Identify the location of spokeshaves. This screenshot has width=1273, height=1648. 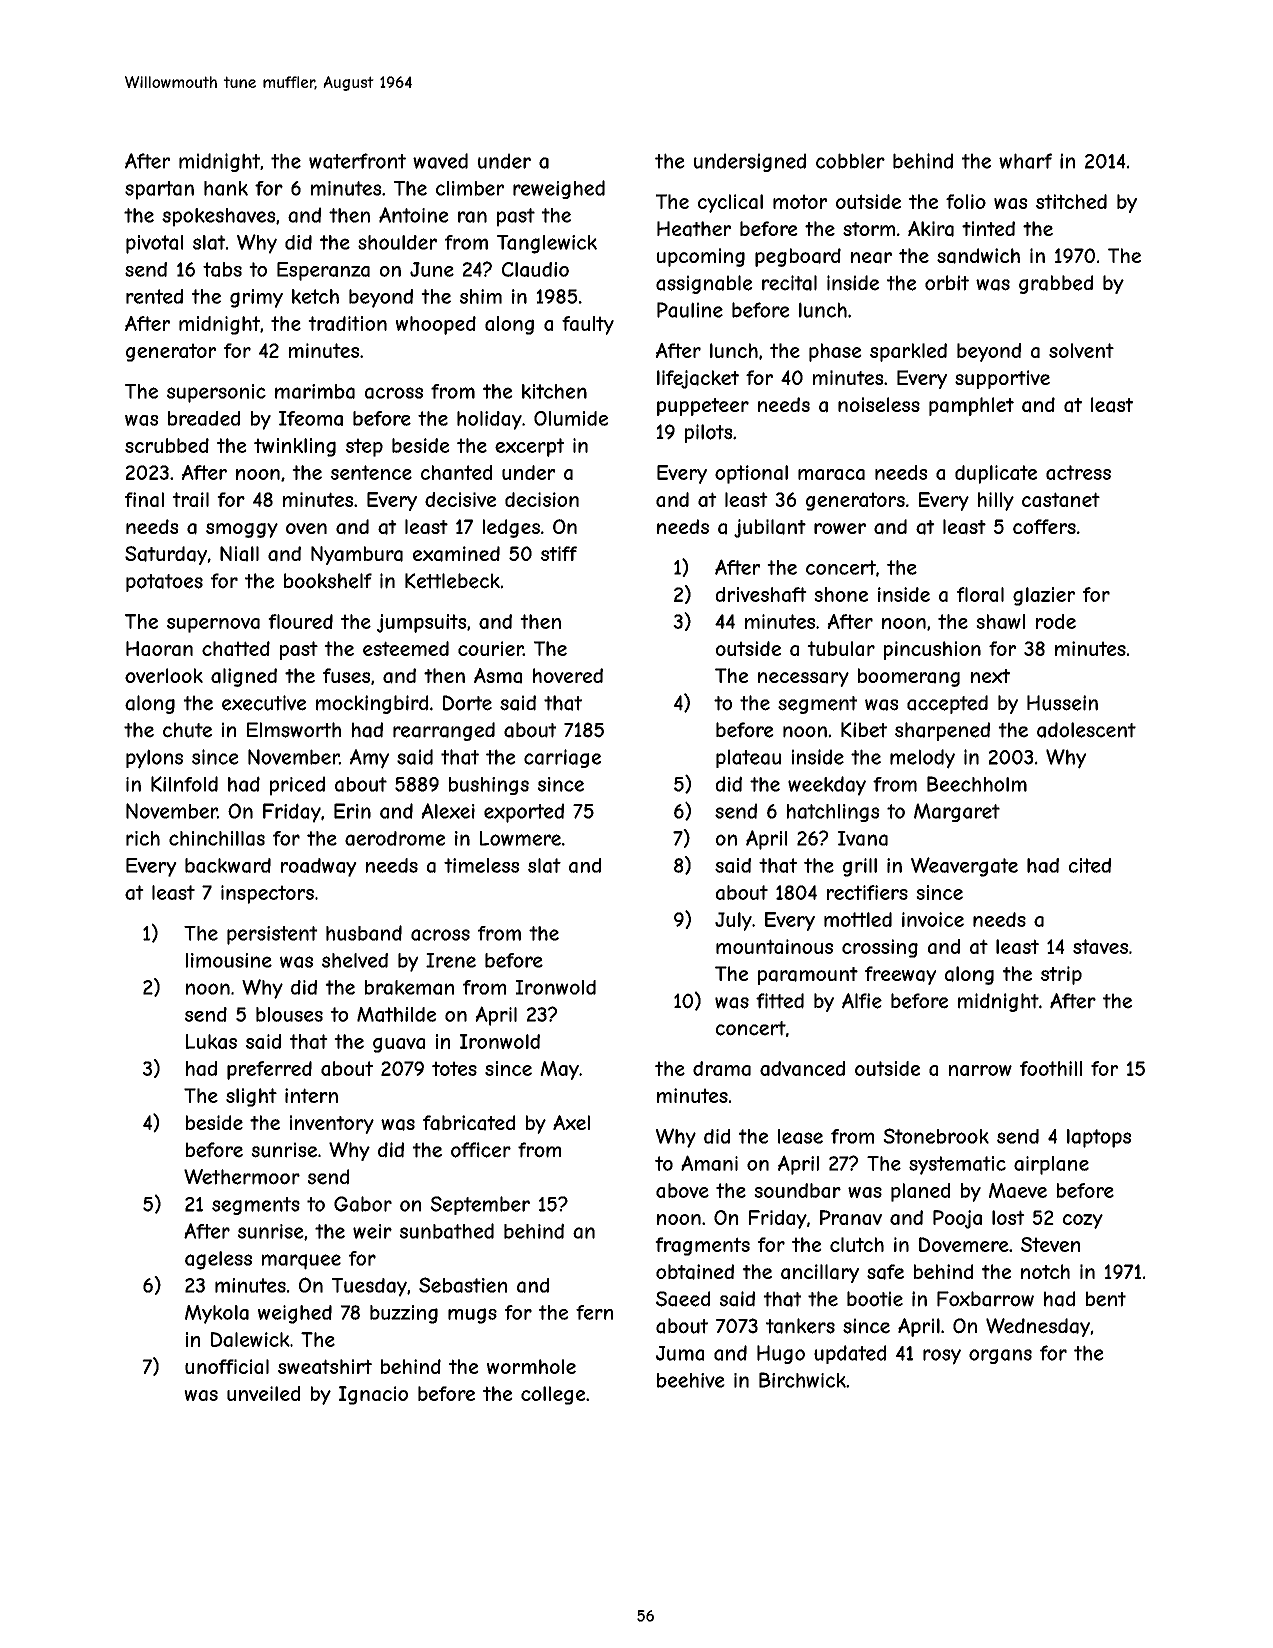
(219, 217).
